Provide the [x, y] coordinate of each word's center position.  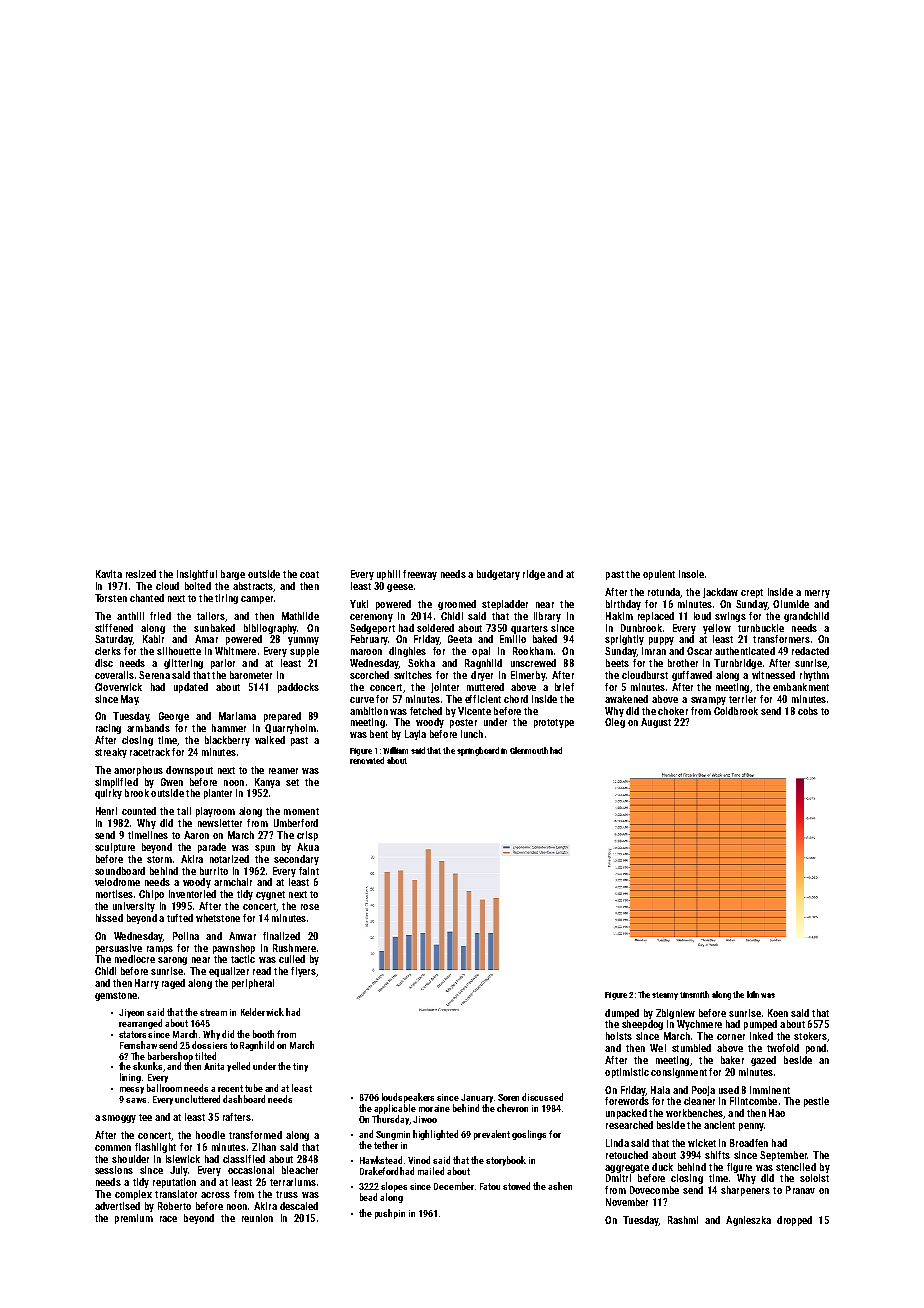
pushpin [390, 1214]
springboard [478, 751]
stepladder [505, 605]
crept [752, 593]
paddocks [298, 688]
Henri [106, 811]
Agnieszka [748, 1221]
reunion [257, 1218]
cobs [808, 711]
